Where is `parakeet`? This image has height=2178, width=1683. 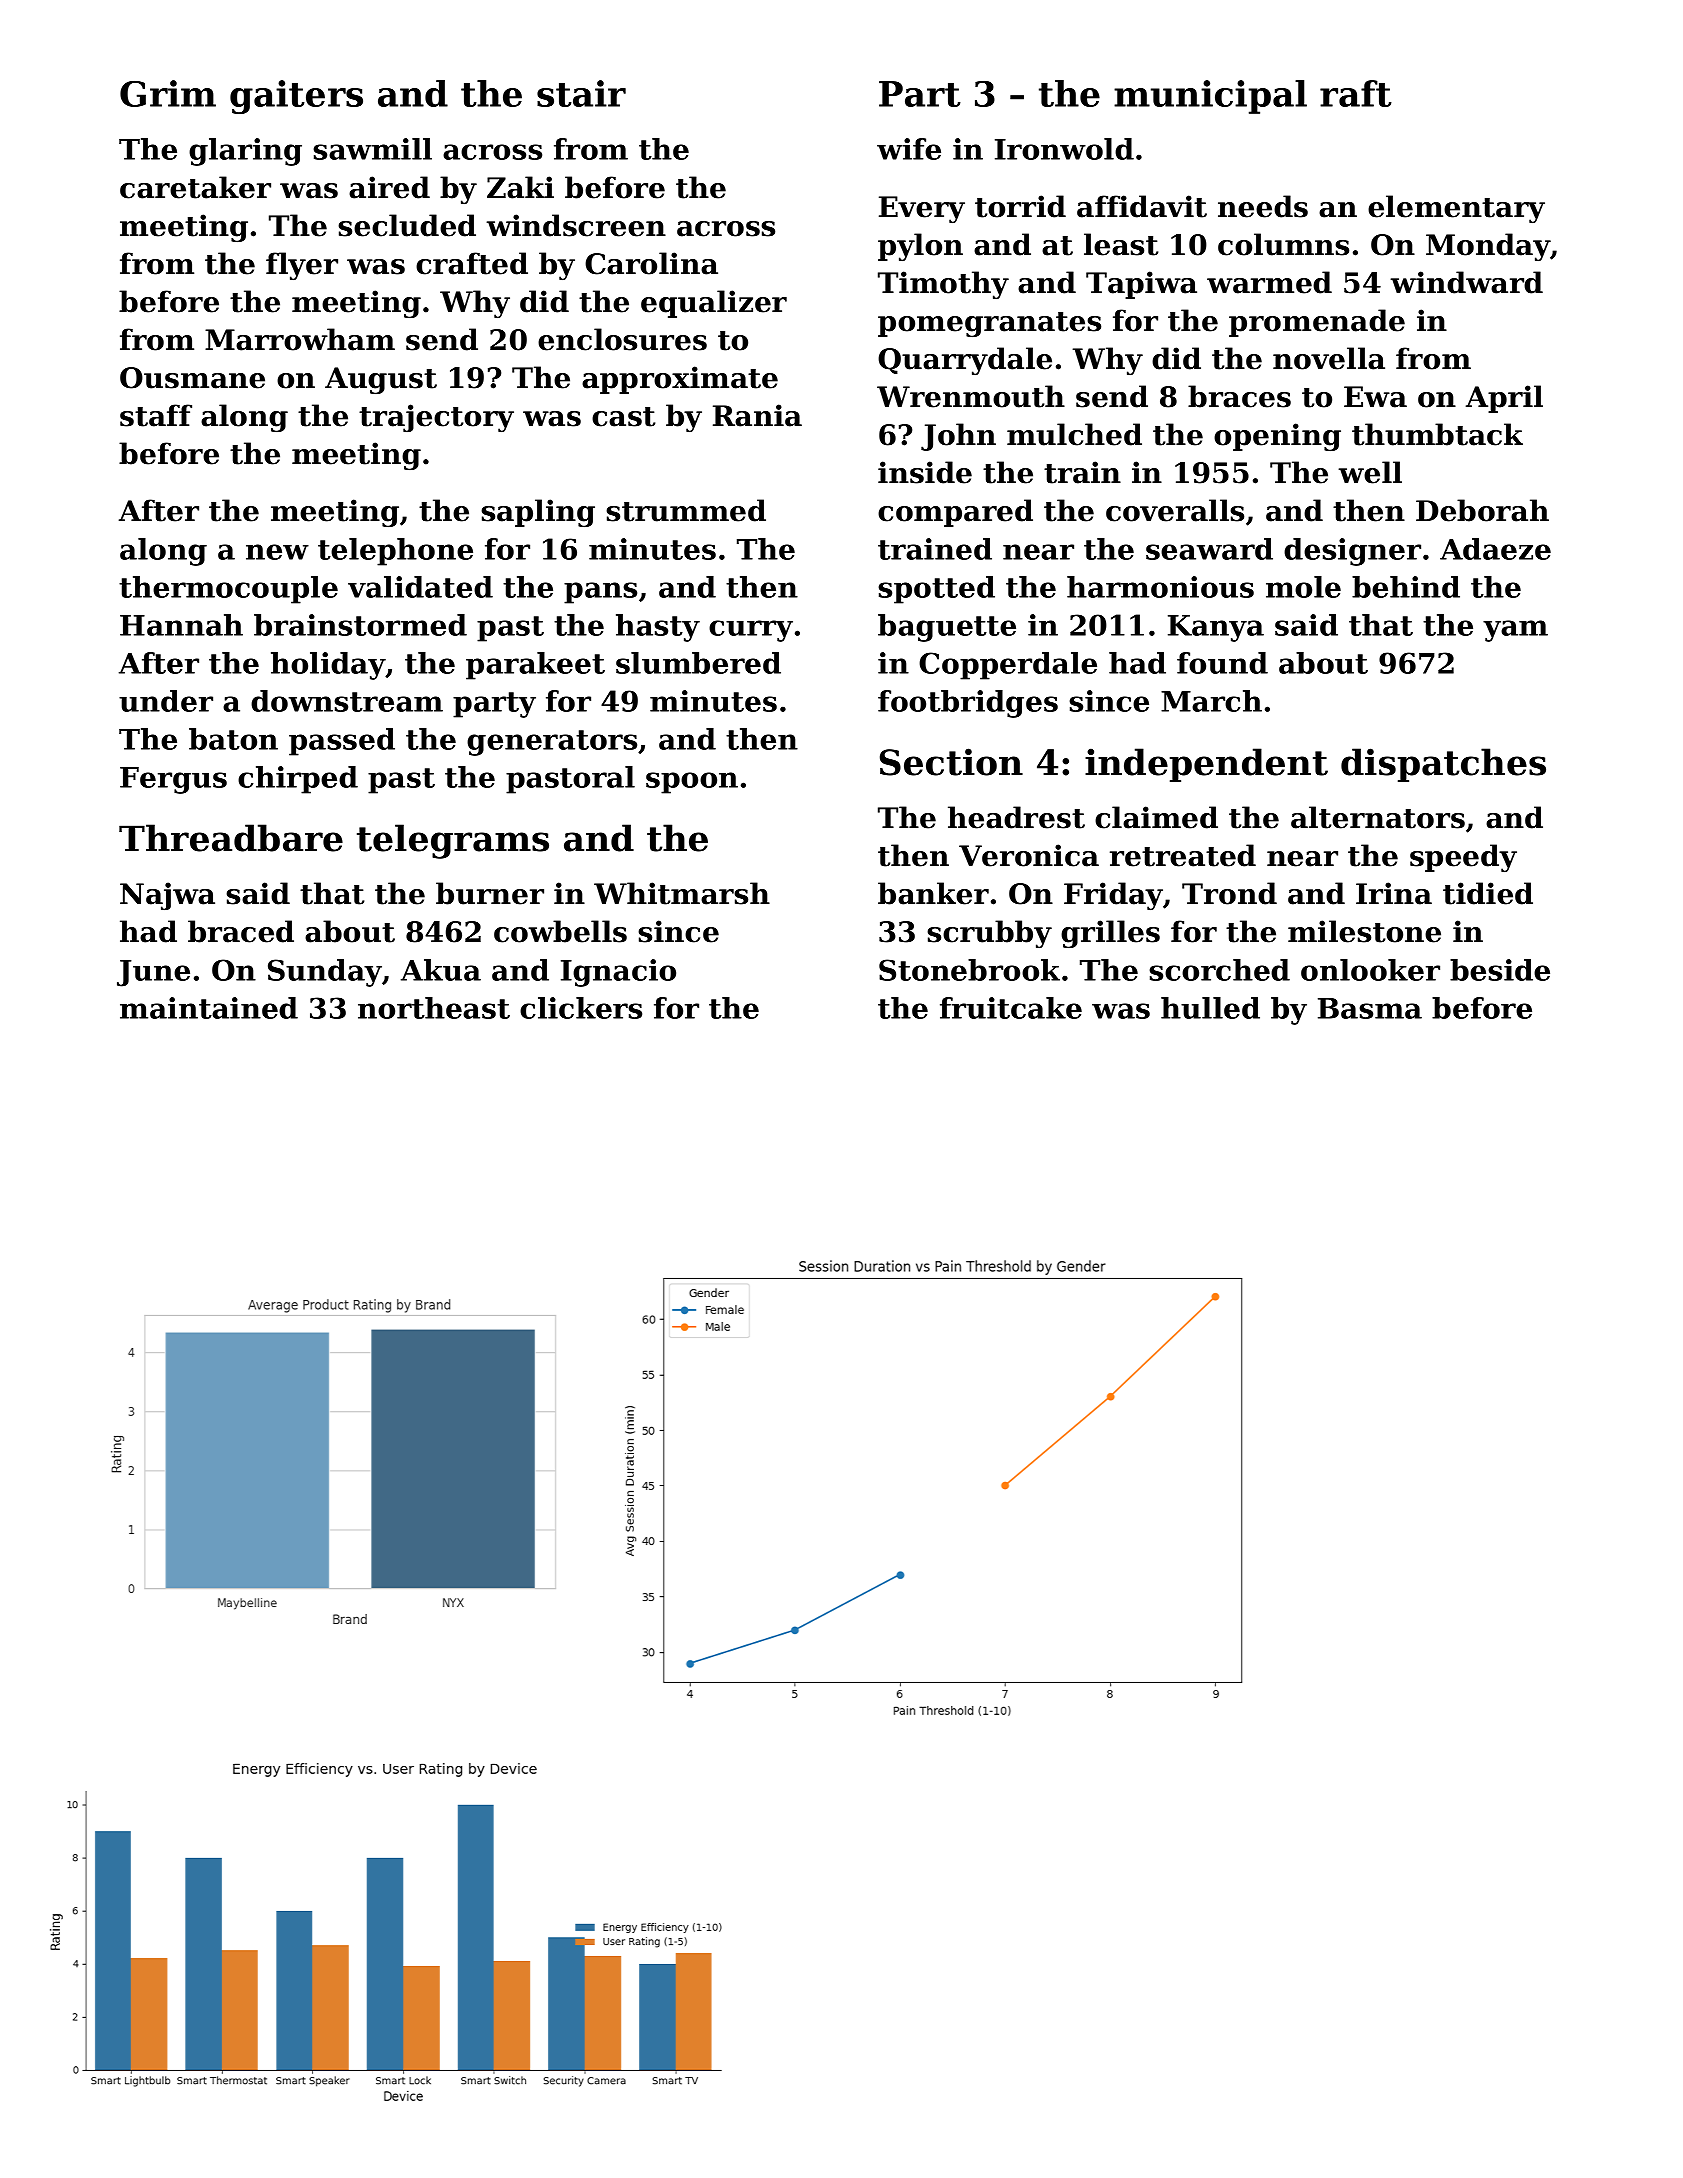
parakeet is located at coordinates (535, 666).
